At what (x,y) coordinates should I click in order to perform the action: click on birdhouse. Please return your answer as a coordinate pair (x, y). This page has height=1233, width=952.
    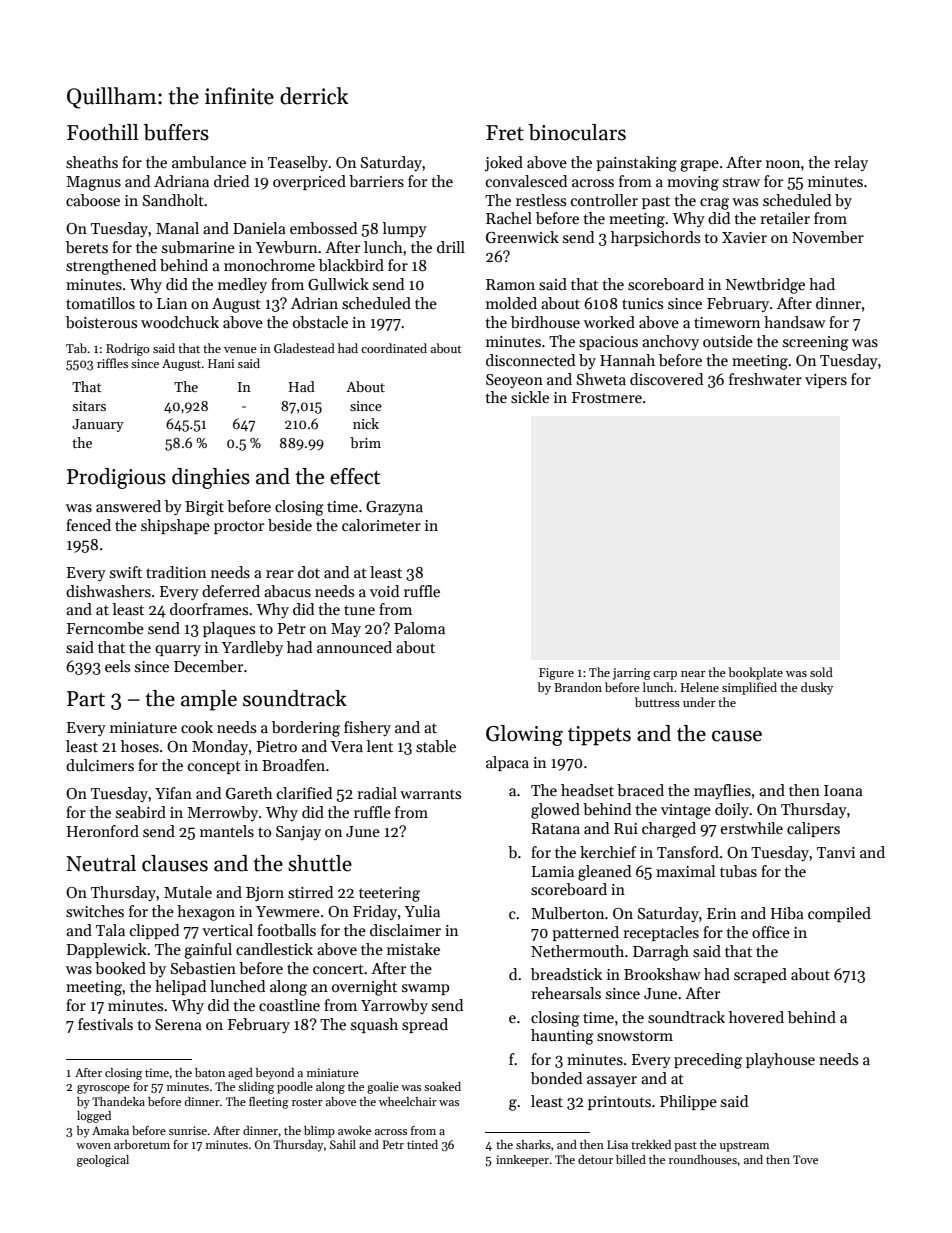
    Looking at the image, I should click on (545, 322).
